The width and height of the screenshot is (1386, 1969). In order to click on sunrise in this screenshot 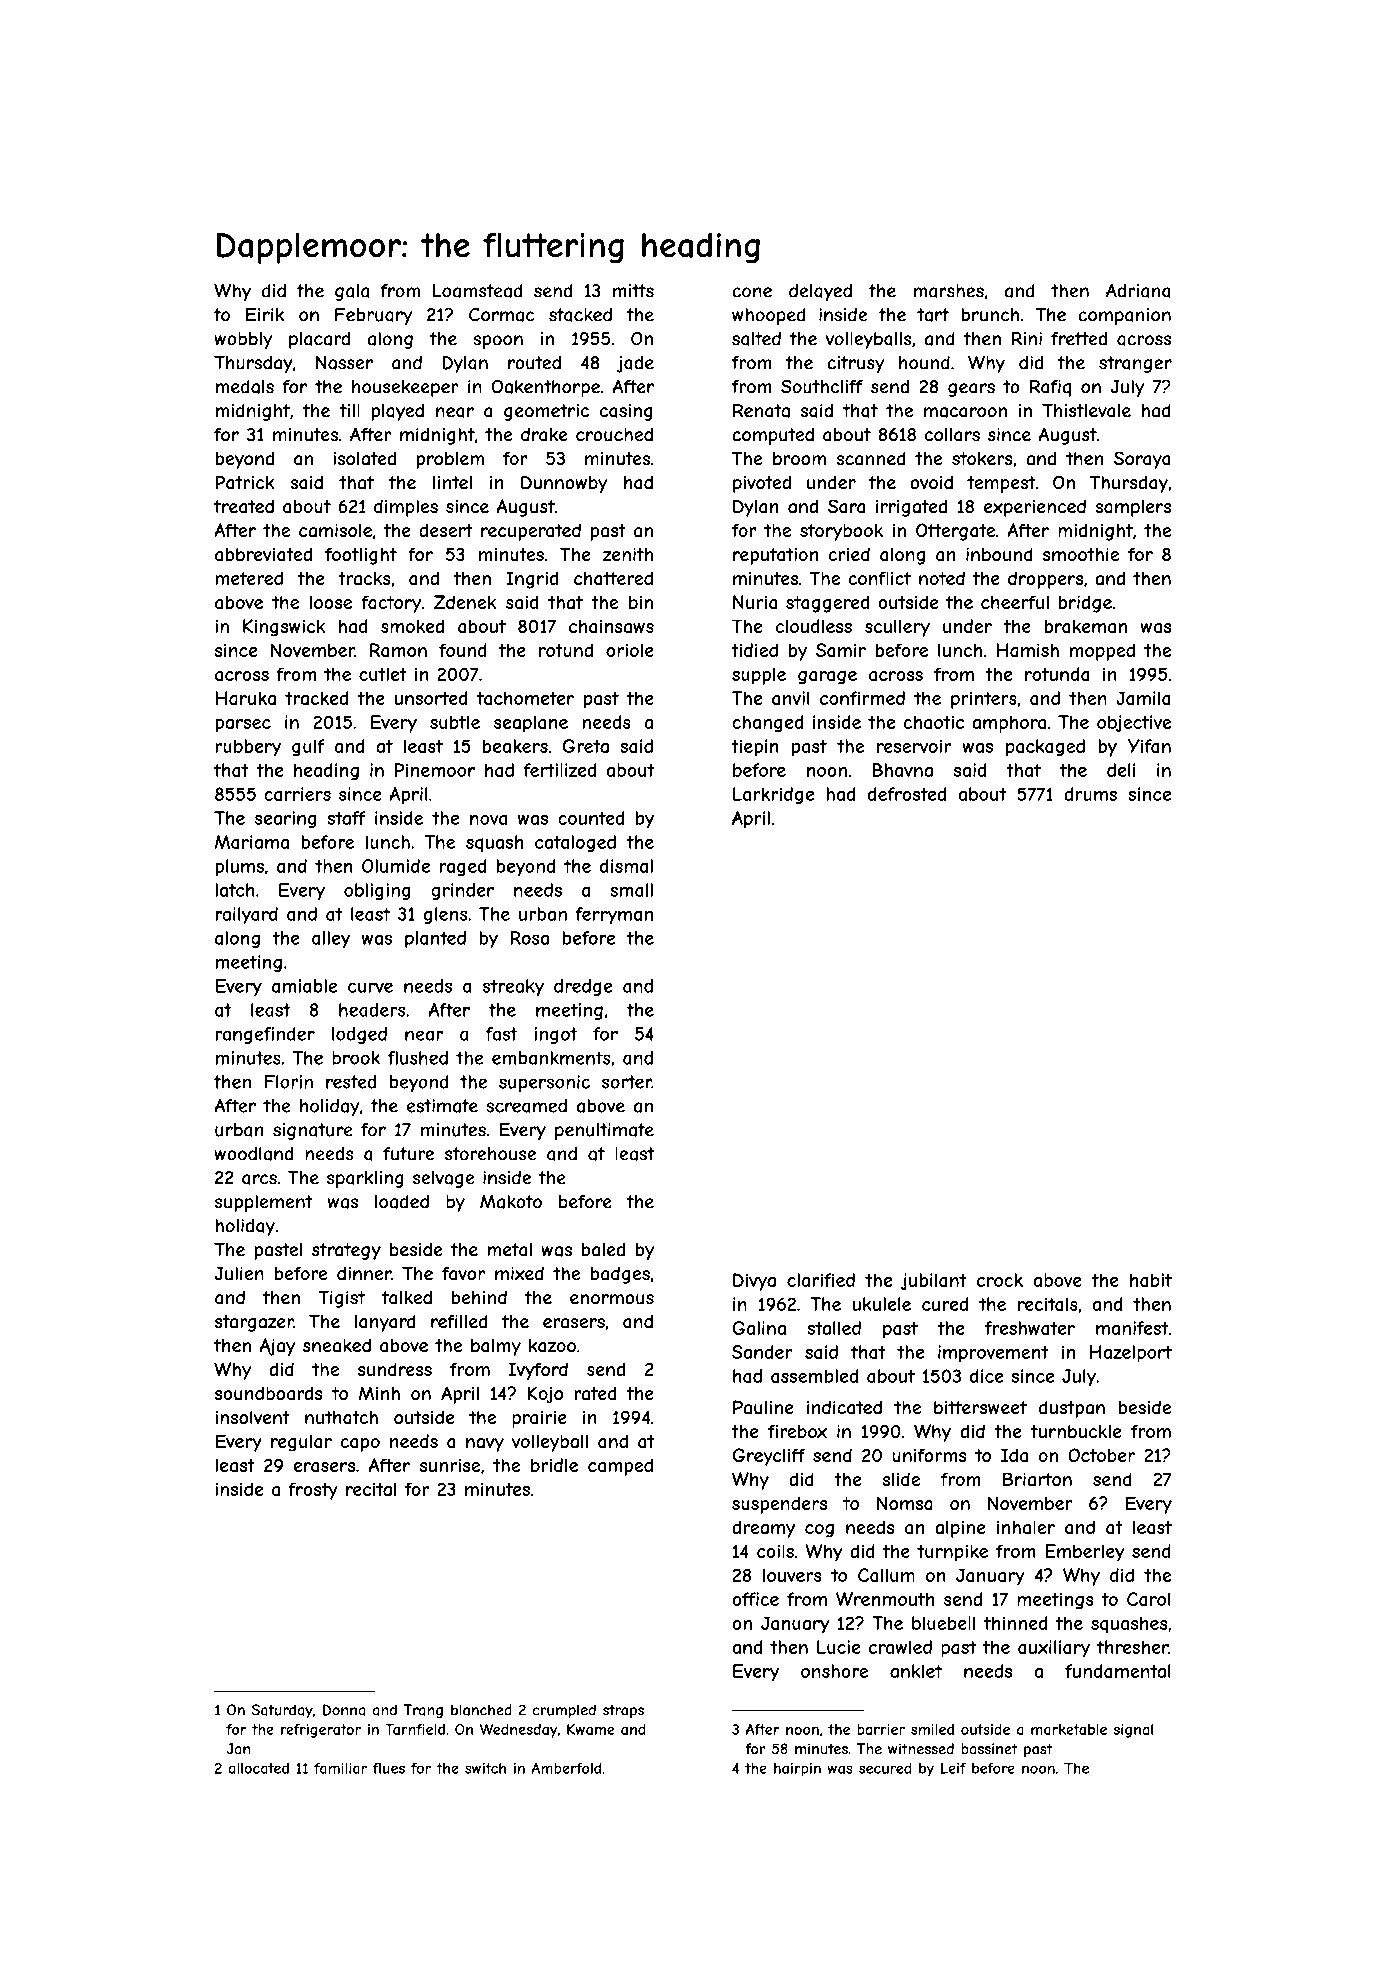, I will do `click(450, 1465)`.
